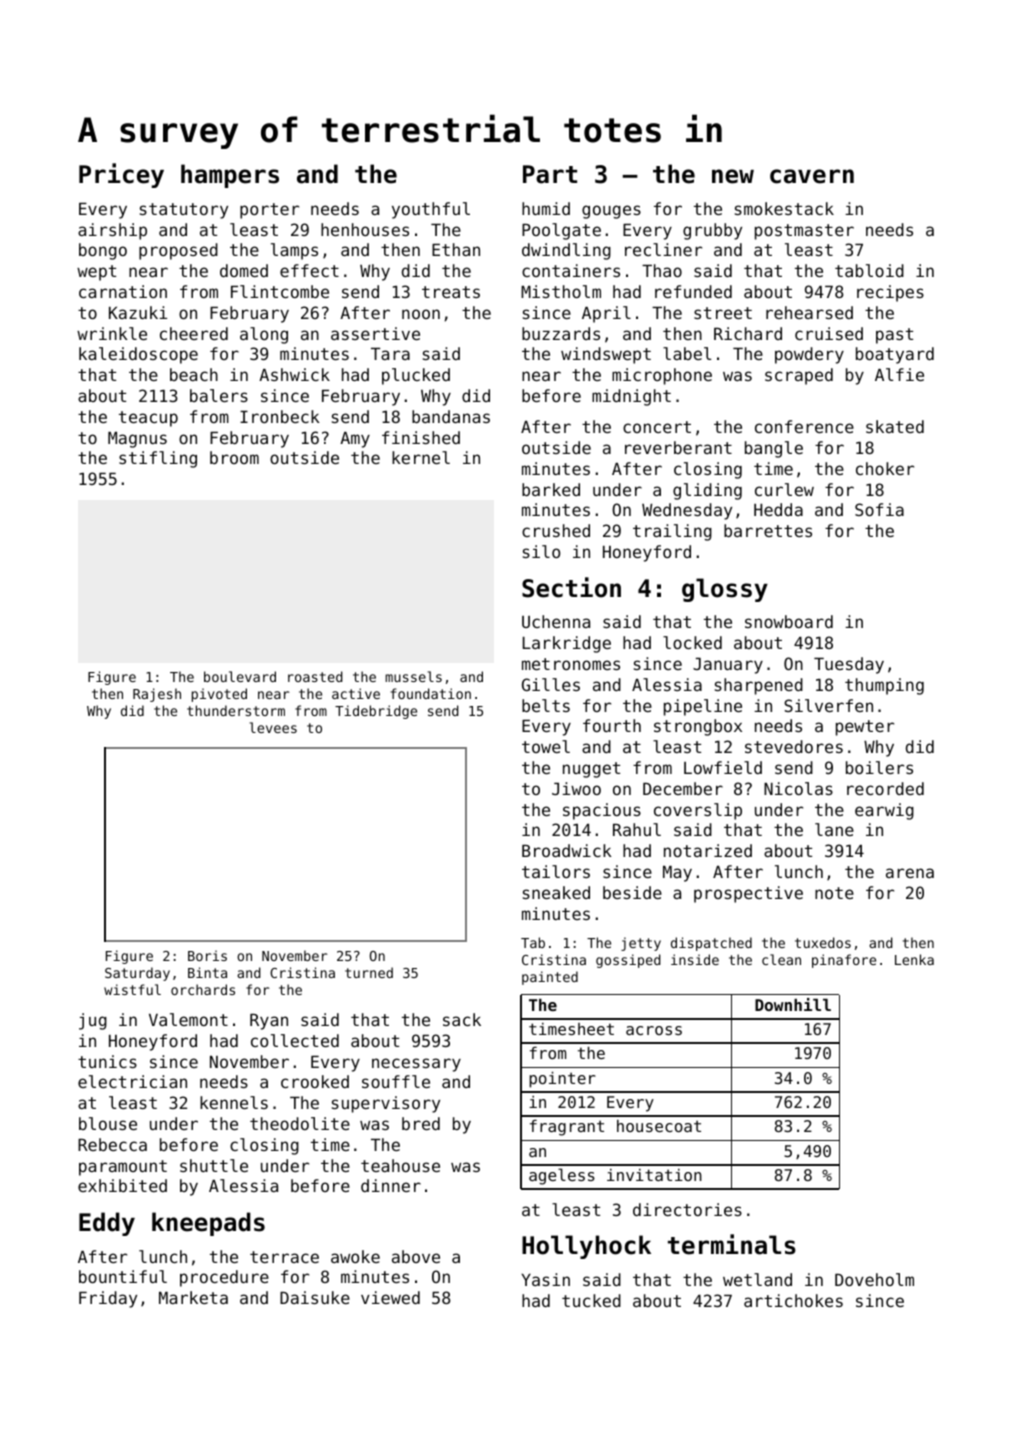  I want to click on across, so click(654, 1030).
